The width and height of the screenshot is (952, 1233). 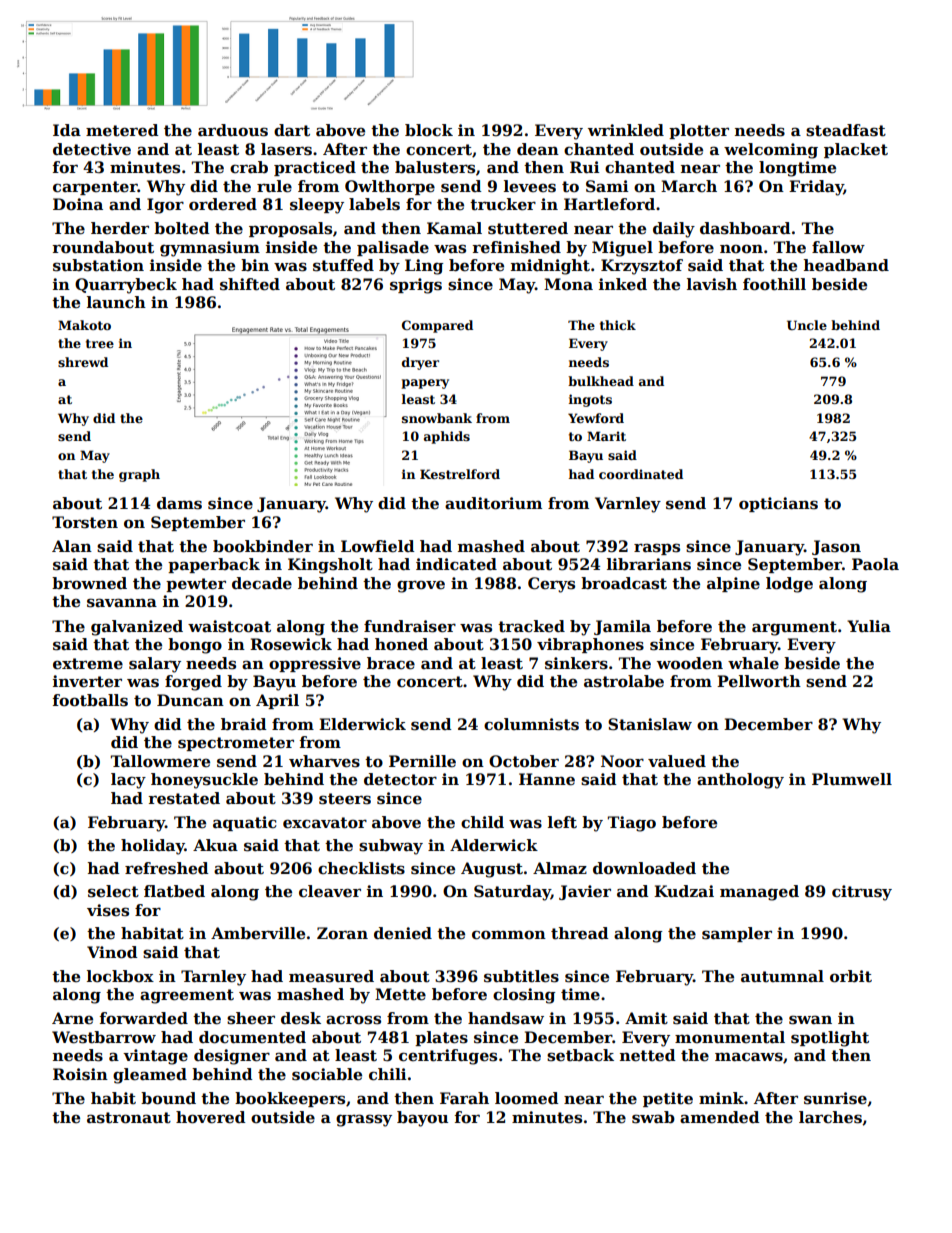 I want to click on block, so click(x=429, y=130).
